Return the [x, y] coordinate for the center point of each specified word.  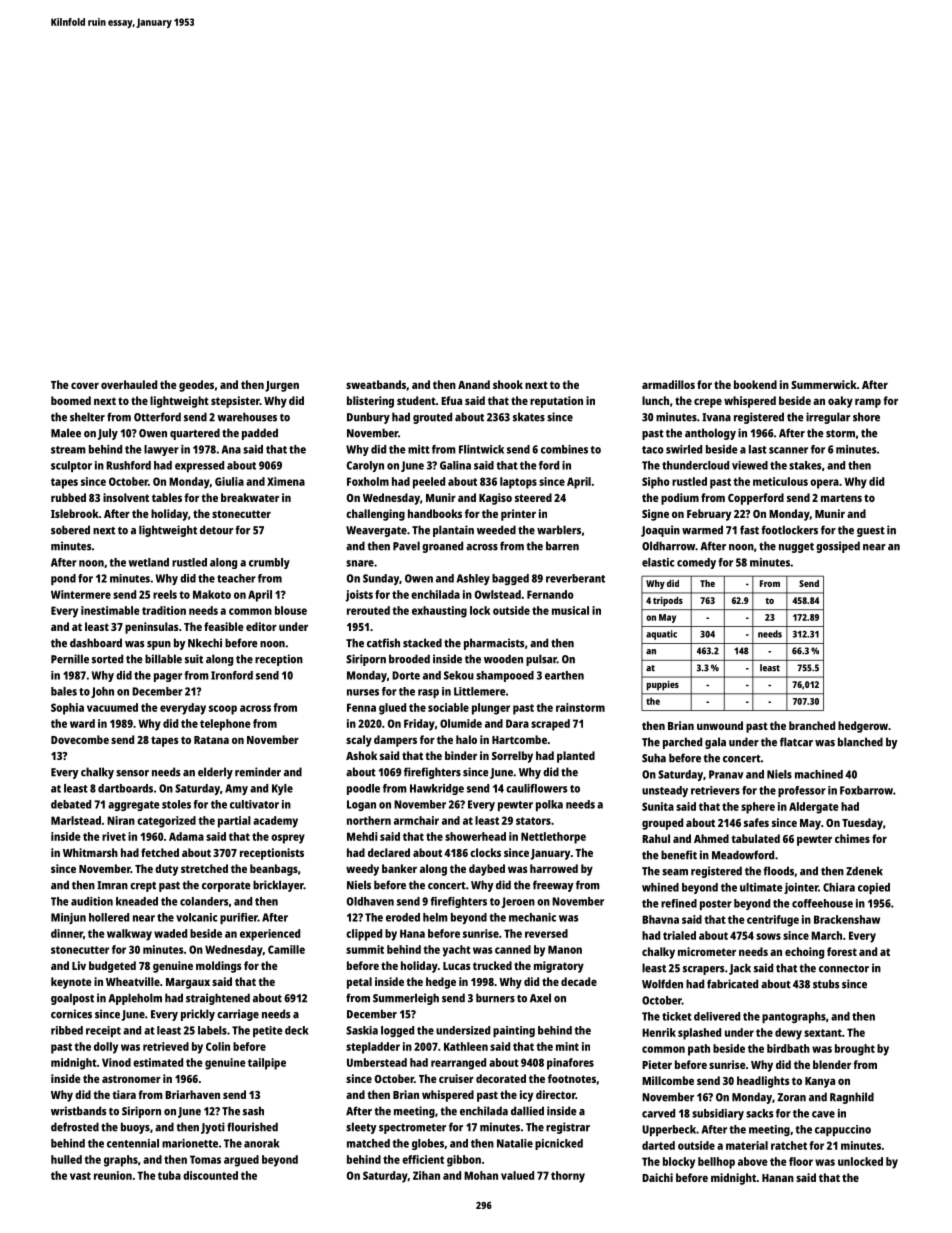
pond [63, 579]
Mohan [481, 1175]
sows [768, 936]
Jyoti [213, 1128]
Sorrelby [512, 757]
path [699, 1050]
